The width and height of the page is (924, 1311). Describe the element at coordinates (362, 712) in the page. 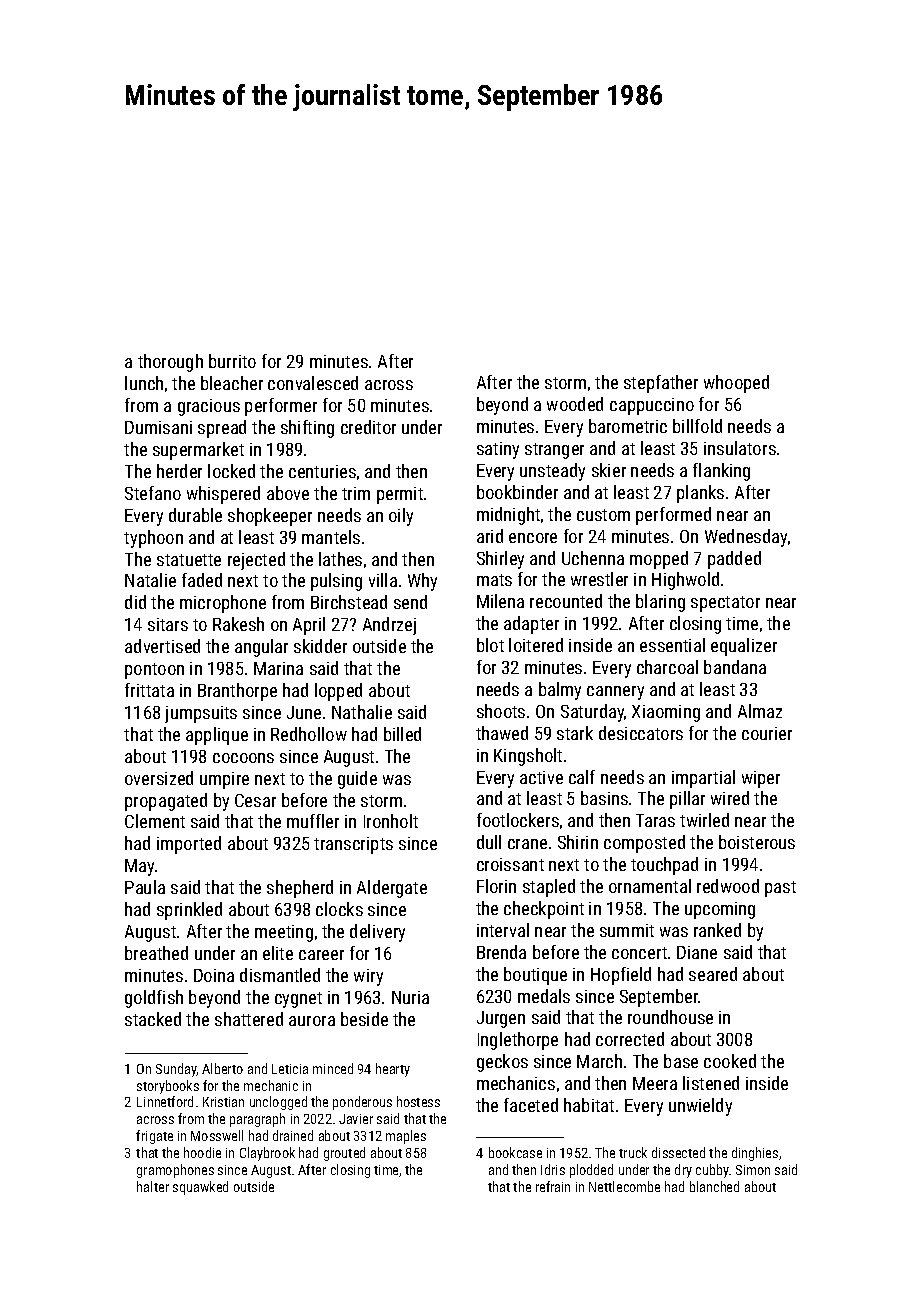

I see `Nathalie` at that location.
